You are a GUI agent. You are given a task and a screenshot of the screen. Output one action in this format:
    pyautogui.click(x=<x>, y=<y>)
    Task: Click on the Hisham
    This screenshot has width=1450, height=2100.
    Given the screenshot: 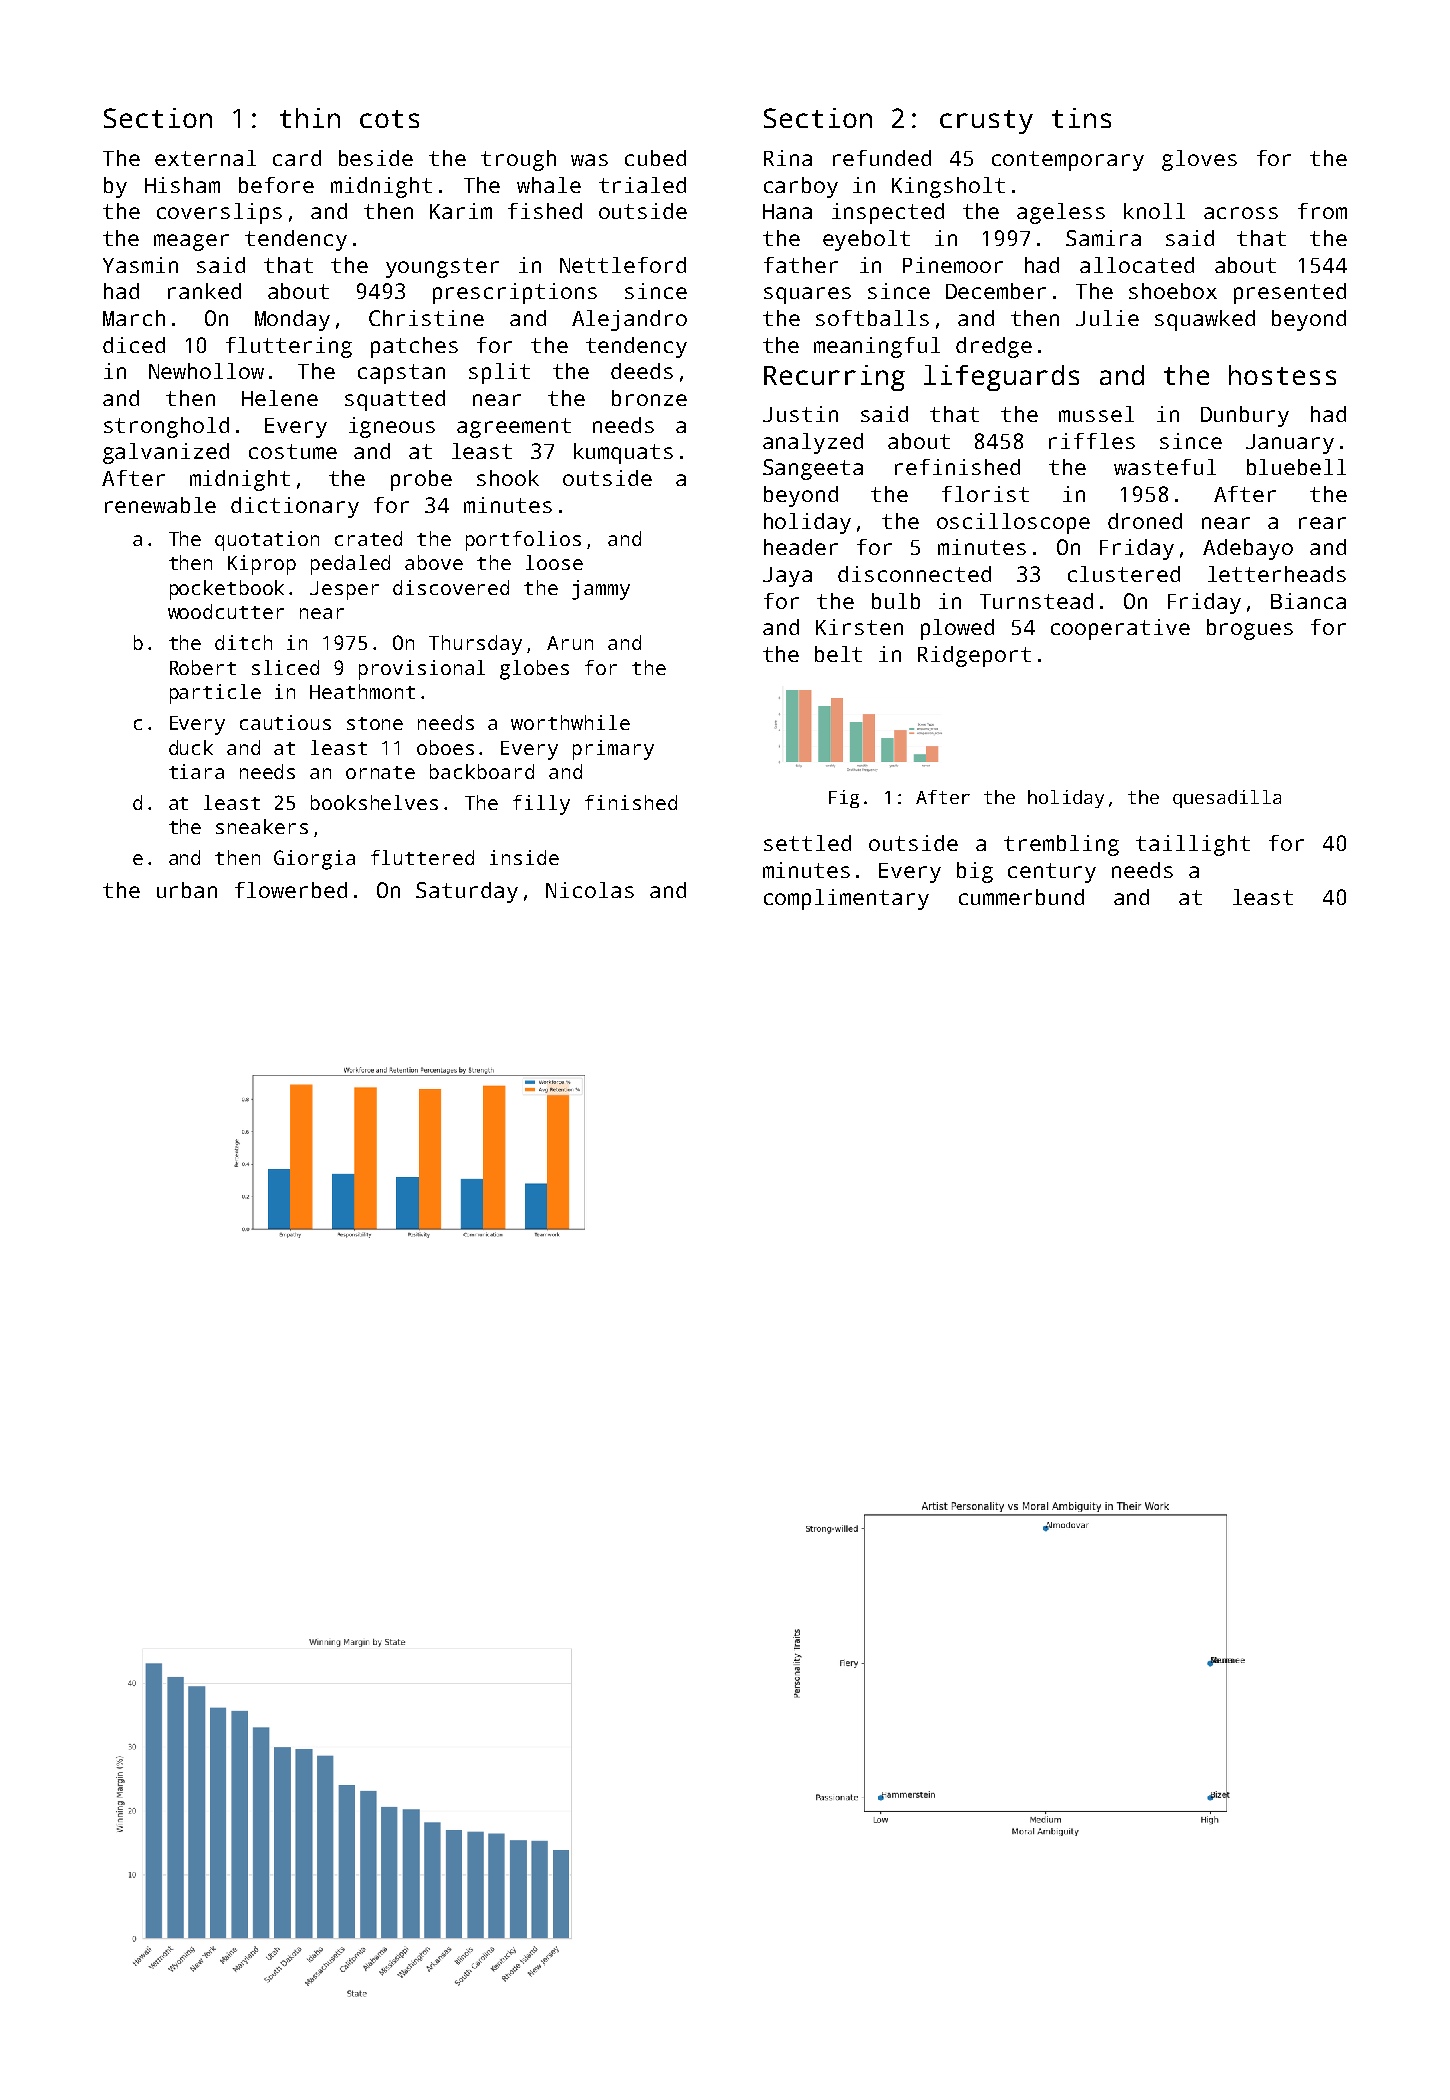 What is the action you would take?
    pyautogui.click(x=182, y=185)
